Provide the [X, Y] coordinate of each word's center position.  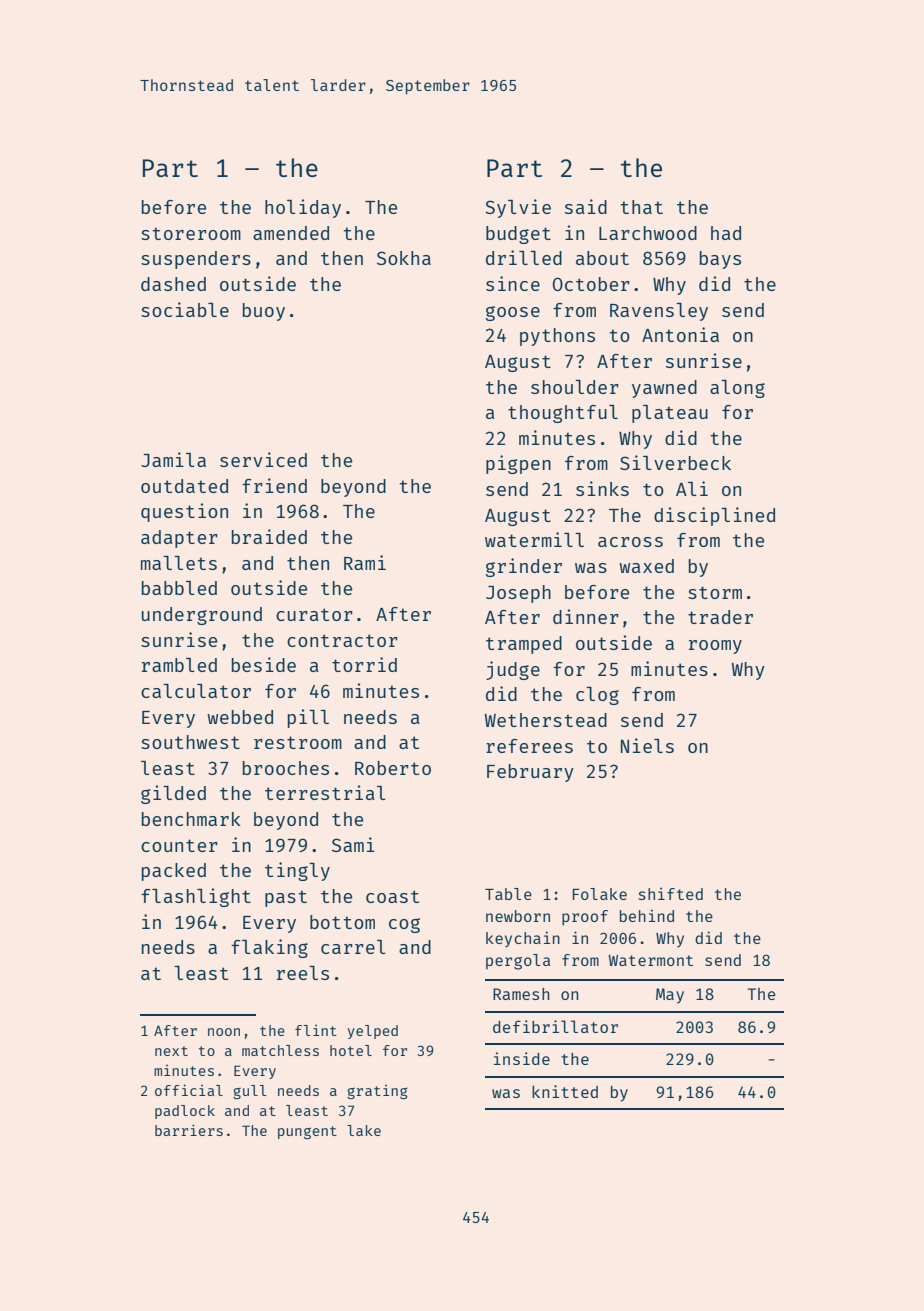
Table [508, 894]
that [641, 207]
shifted [671, 893]
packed [174, 872]
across [630, 542]
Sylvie [518, 208]
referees [529, 746]
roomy [715, 647]
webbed [240, 717]
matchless [280, 1050]
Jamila [173, 459]
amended [291, 233]
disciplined [714, 516]
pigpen [518, 464]
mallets [179, 563]
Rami [365, 562]
